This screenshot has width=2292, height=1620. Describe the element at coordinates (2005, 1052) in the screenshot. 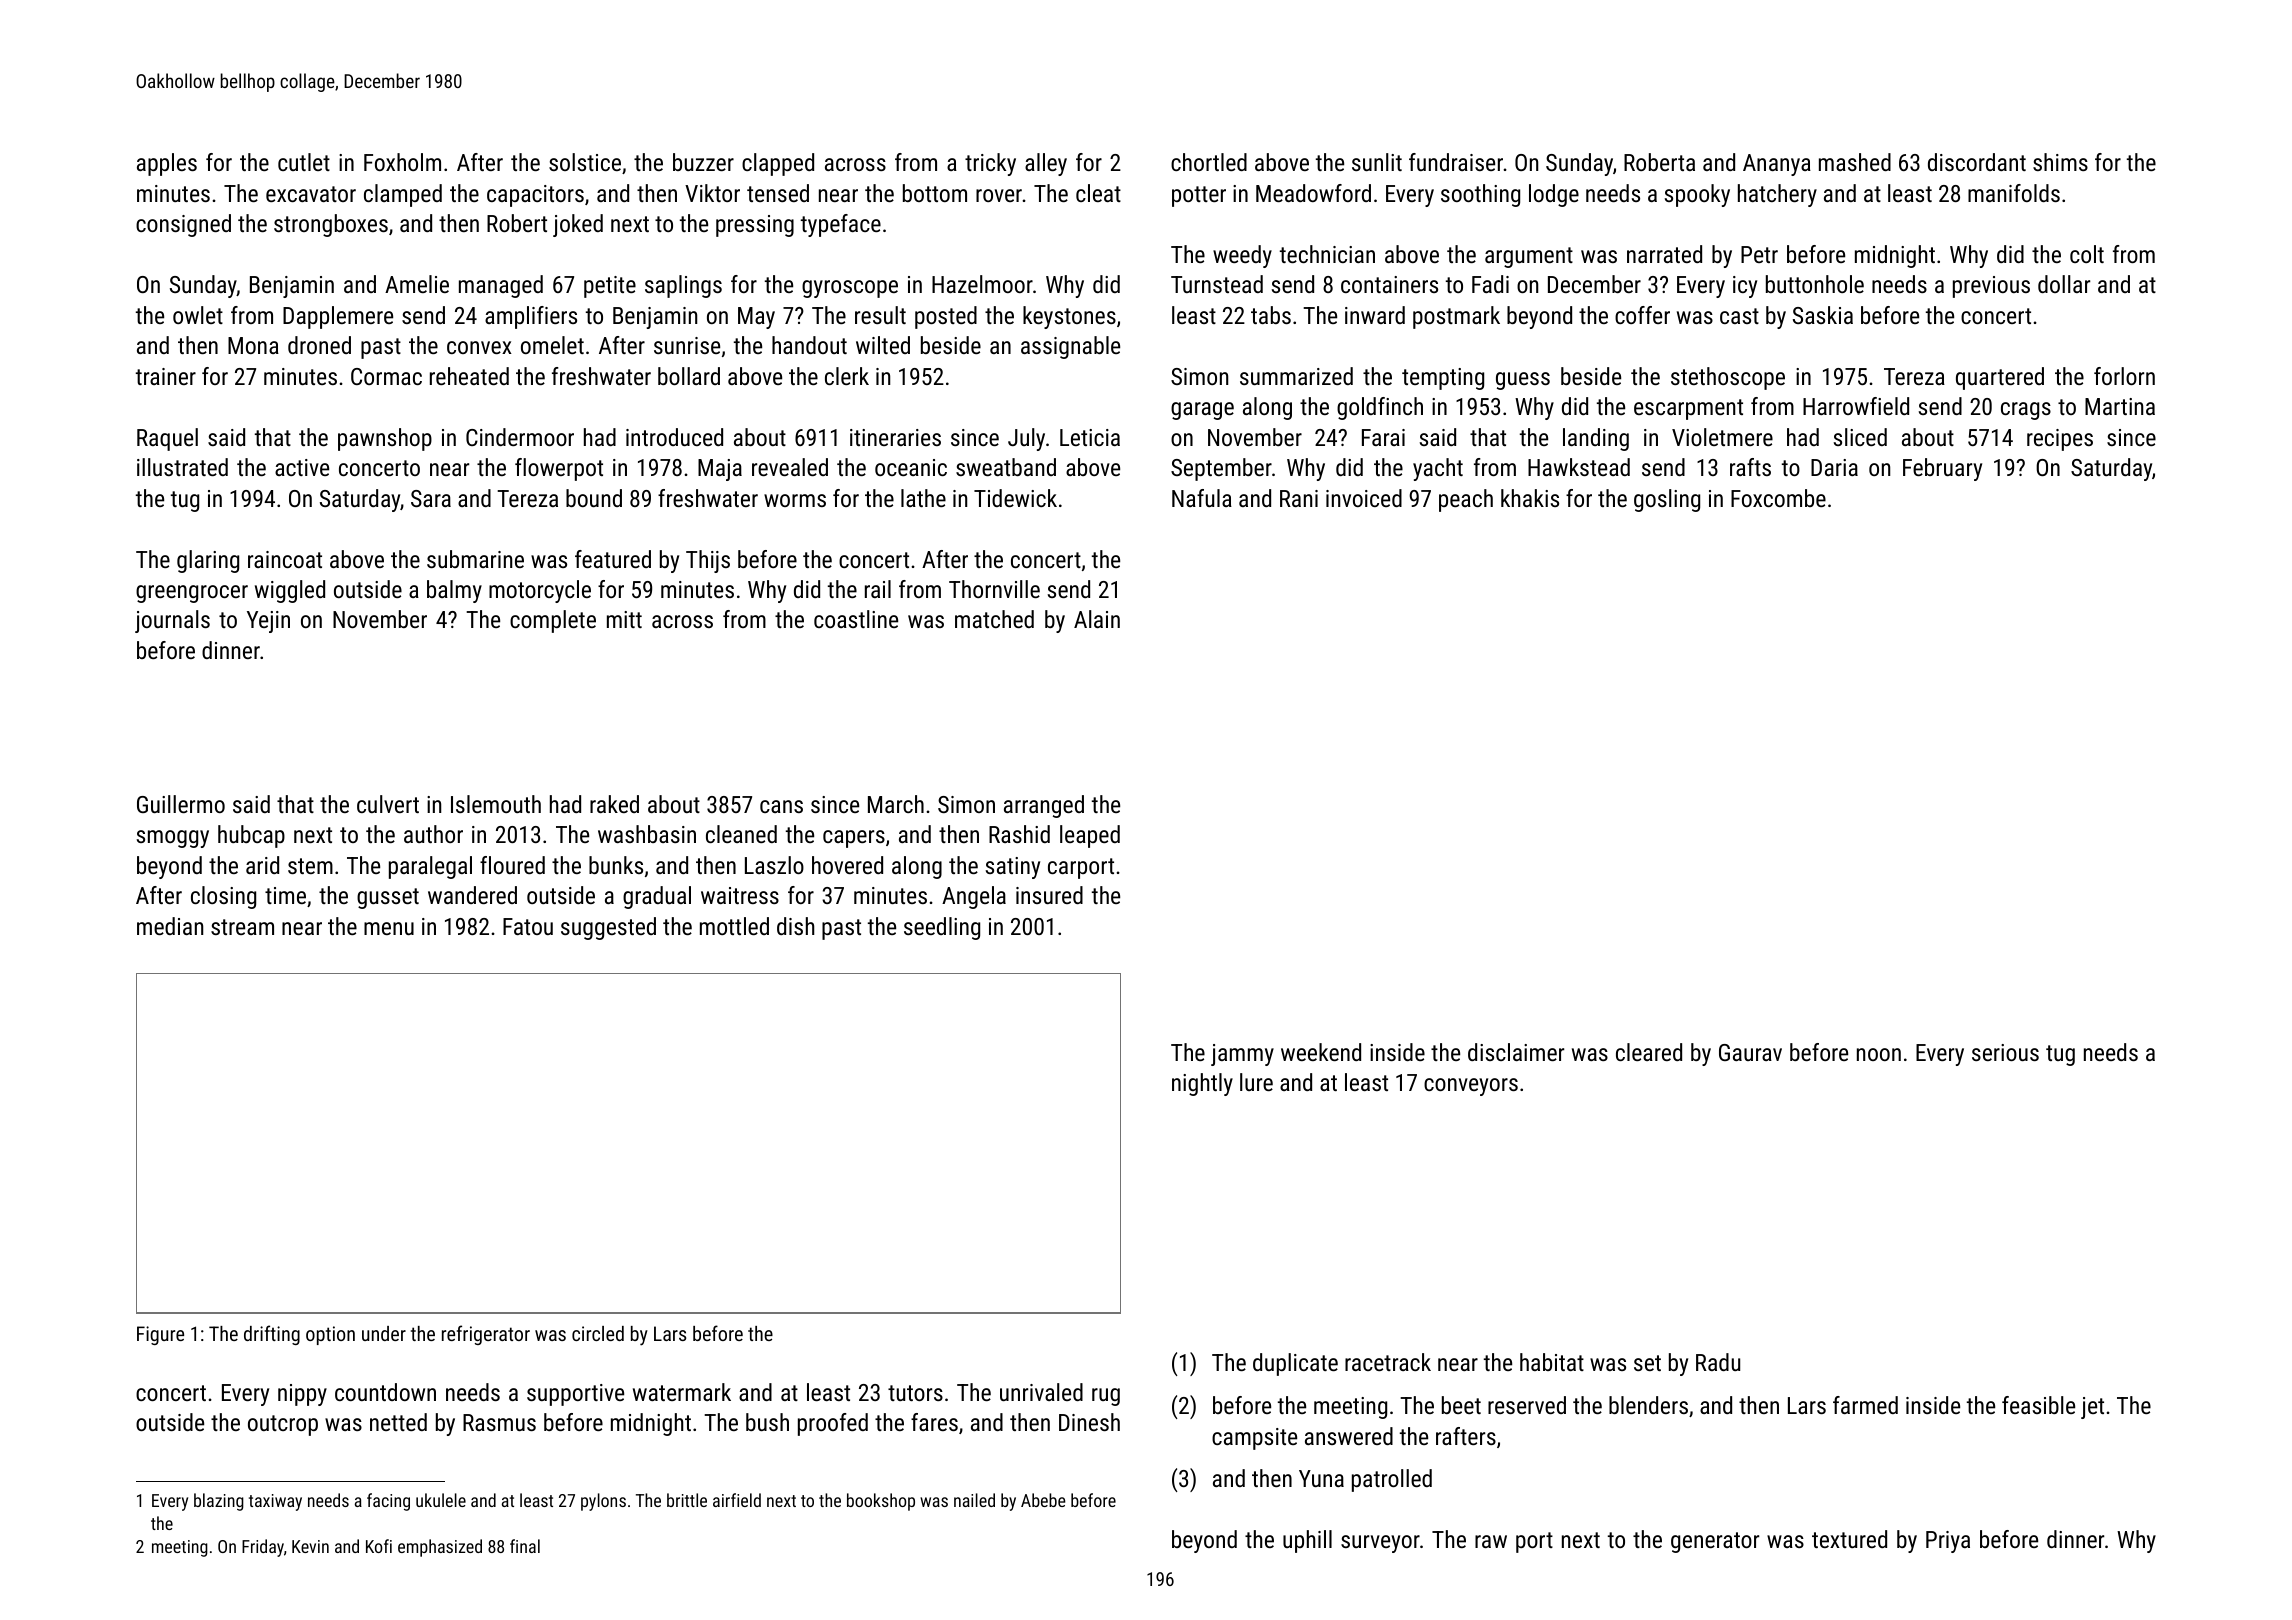

I see `serious` at that location.
